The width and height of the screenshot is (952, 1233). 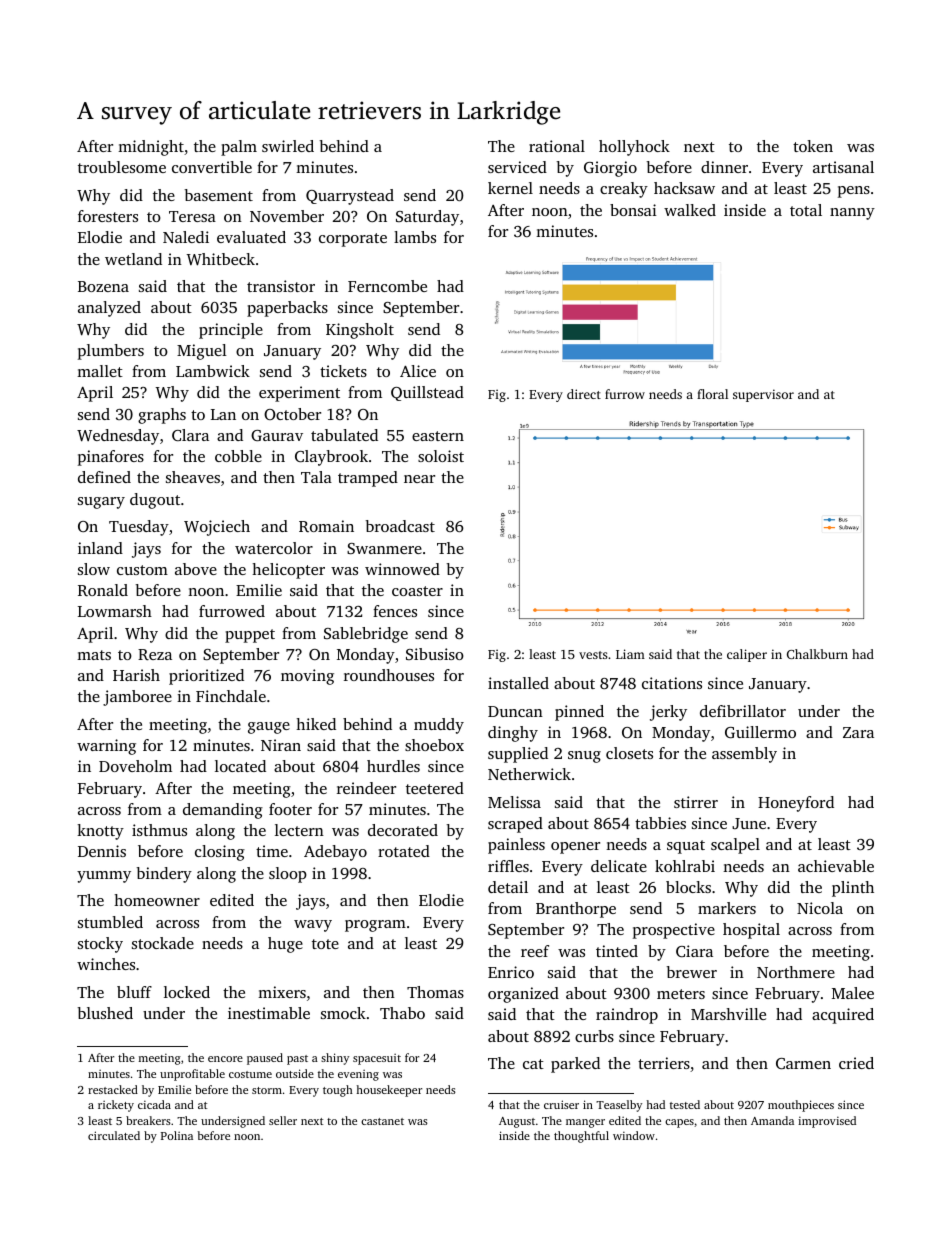 I want to click on circulated, so click(x=114, y=1135).
